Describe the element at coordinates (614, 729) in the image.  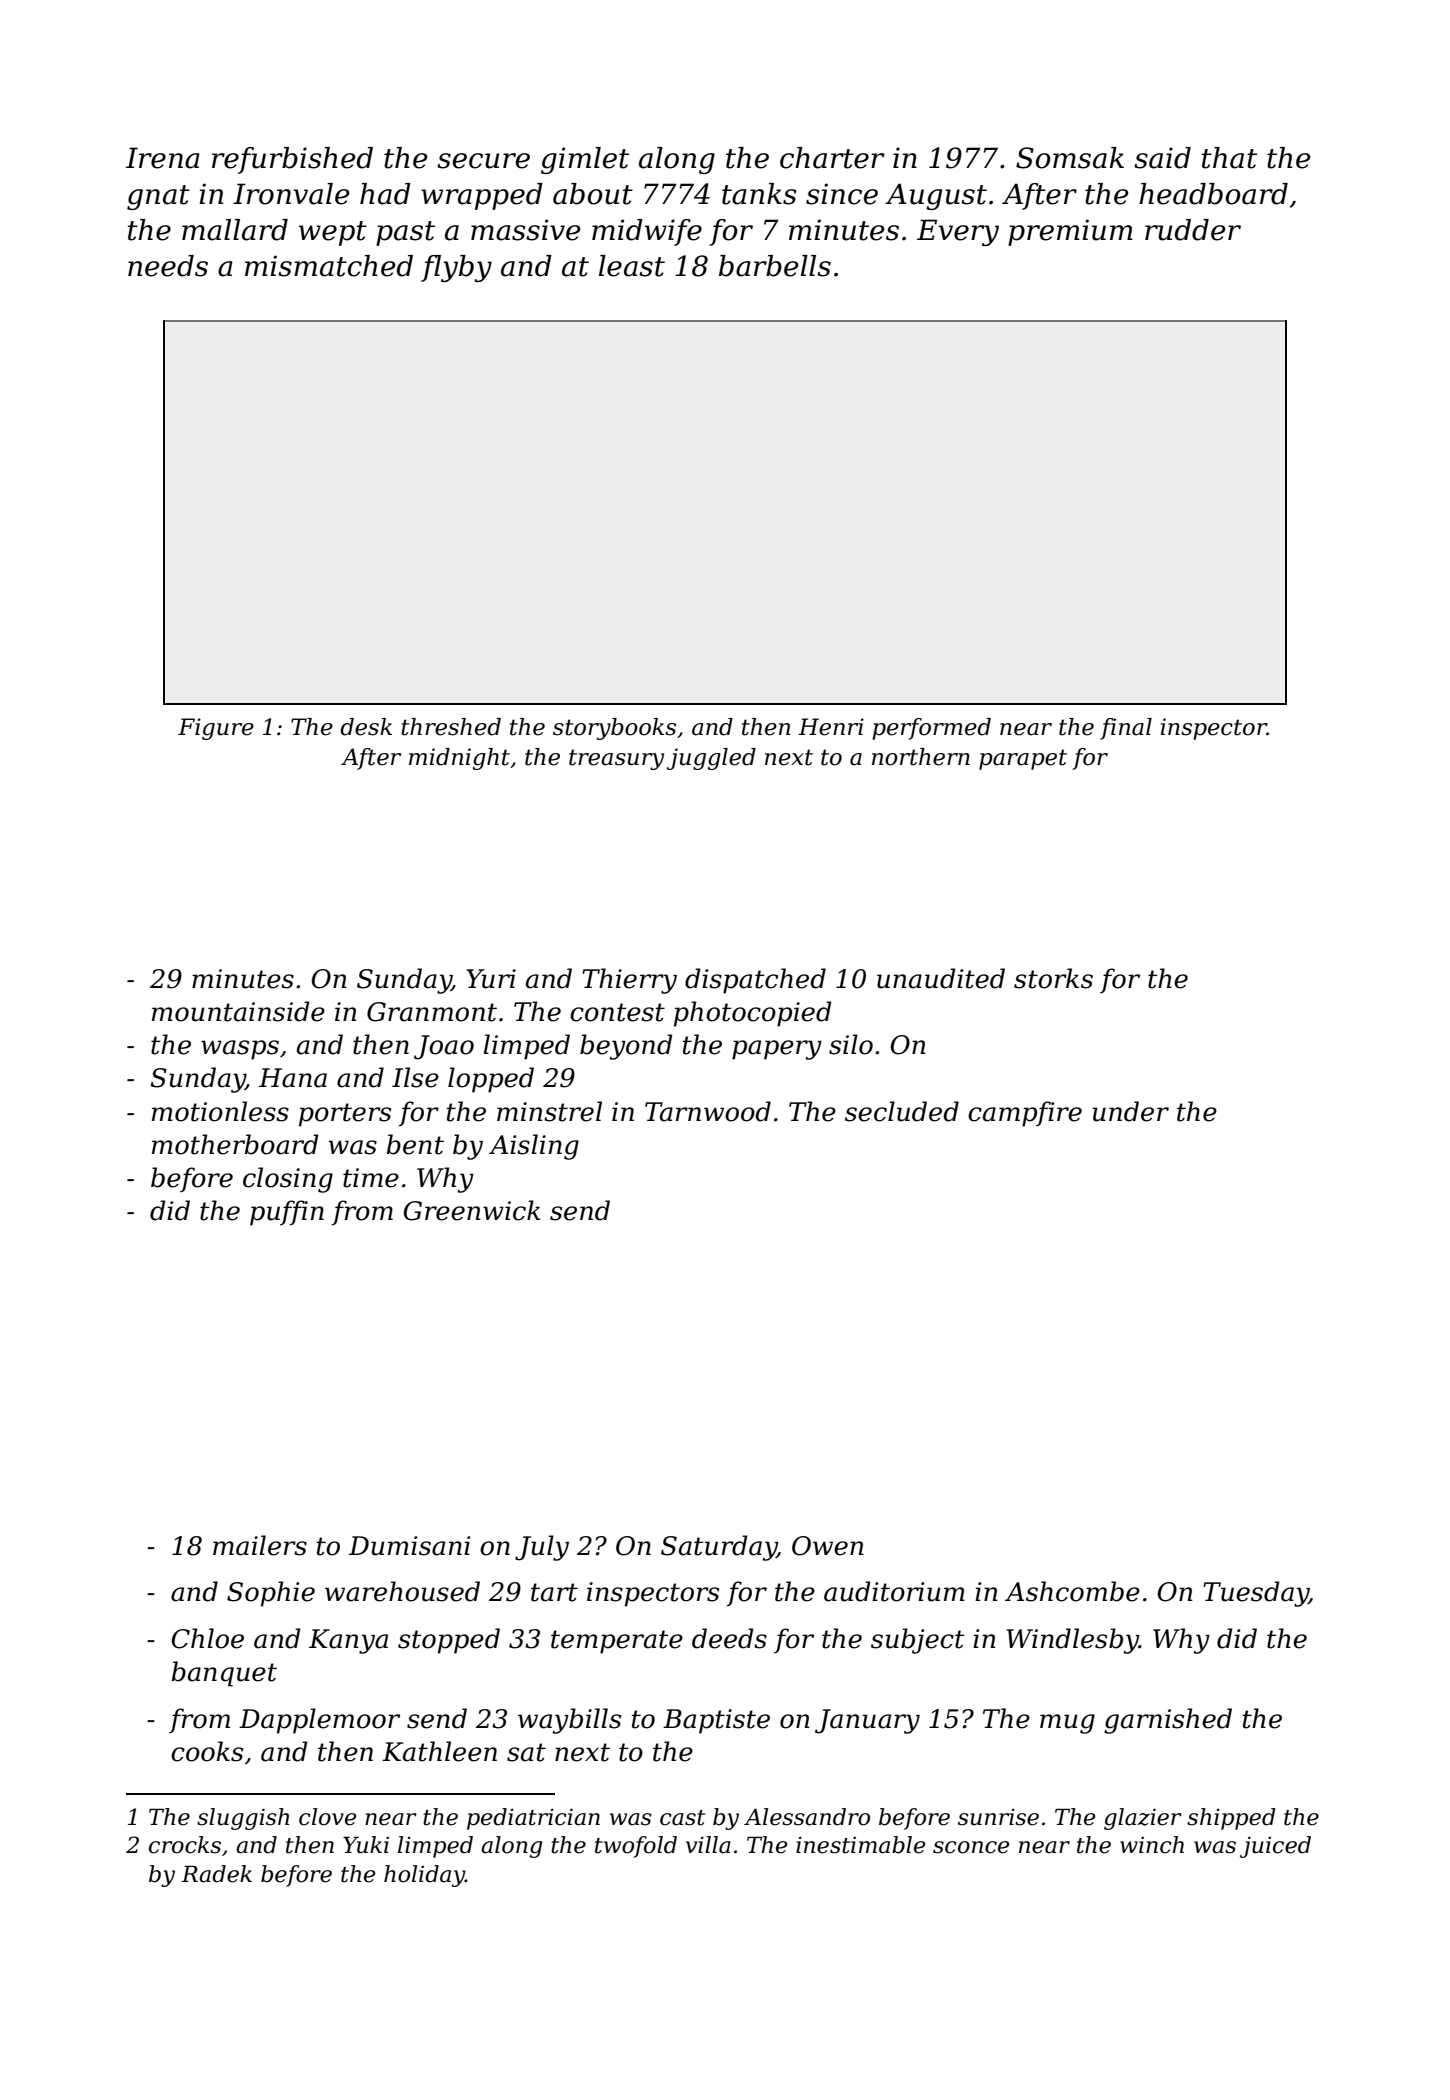
I see `storybooks` at that location.
